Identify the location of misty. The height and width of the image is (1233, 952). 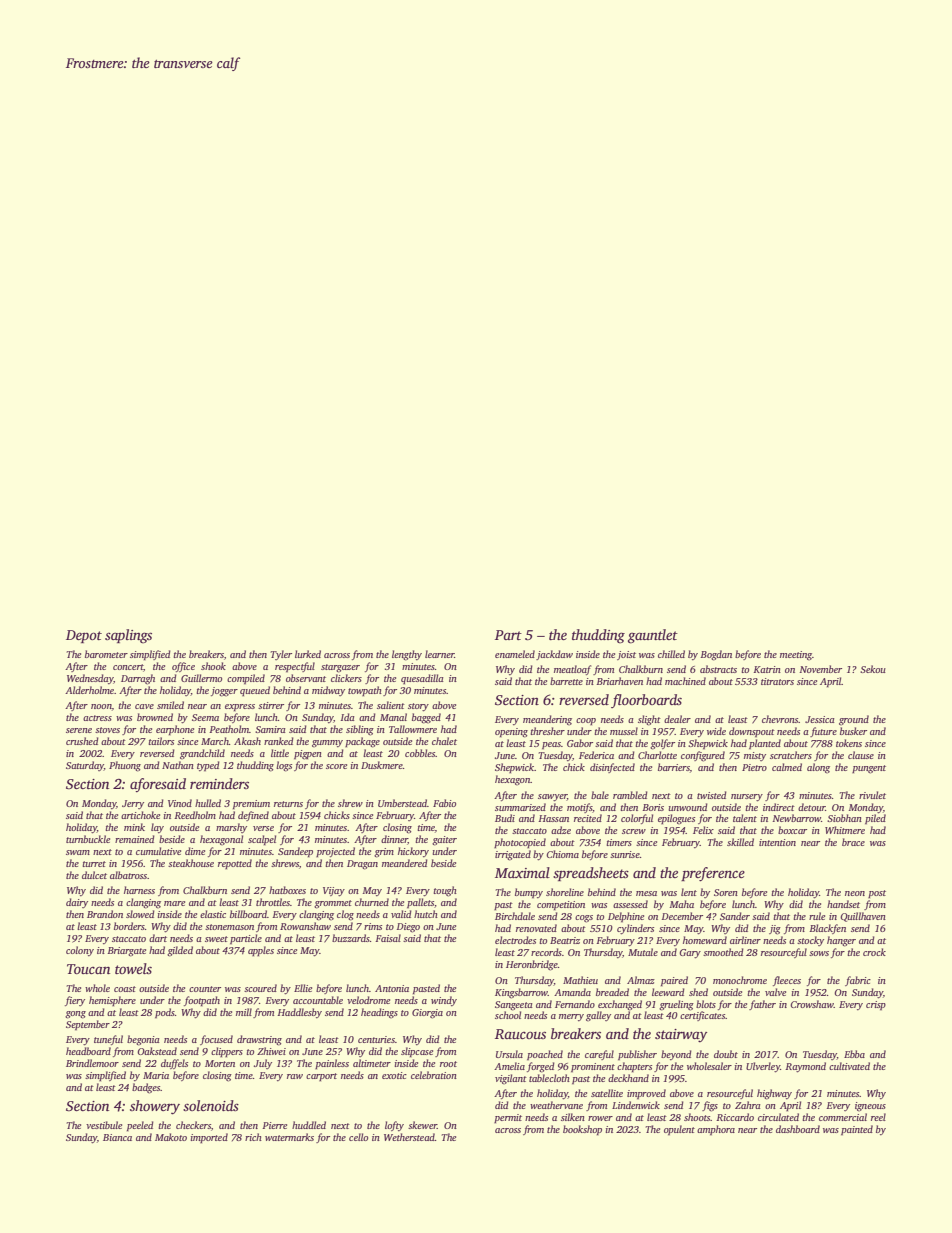
(755, 756).
